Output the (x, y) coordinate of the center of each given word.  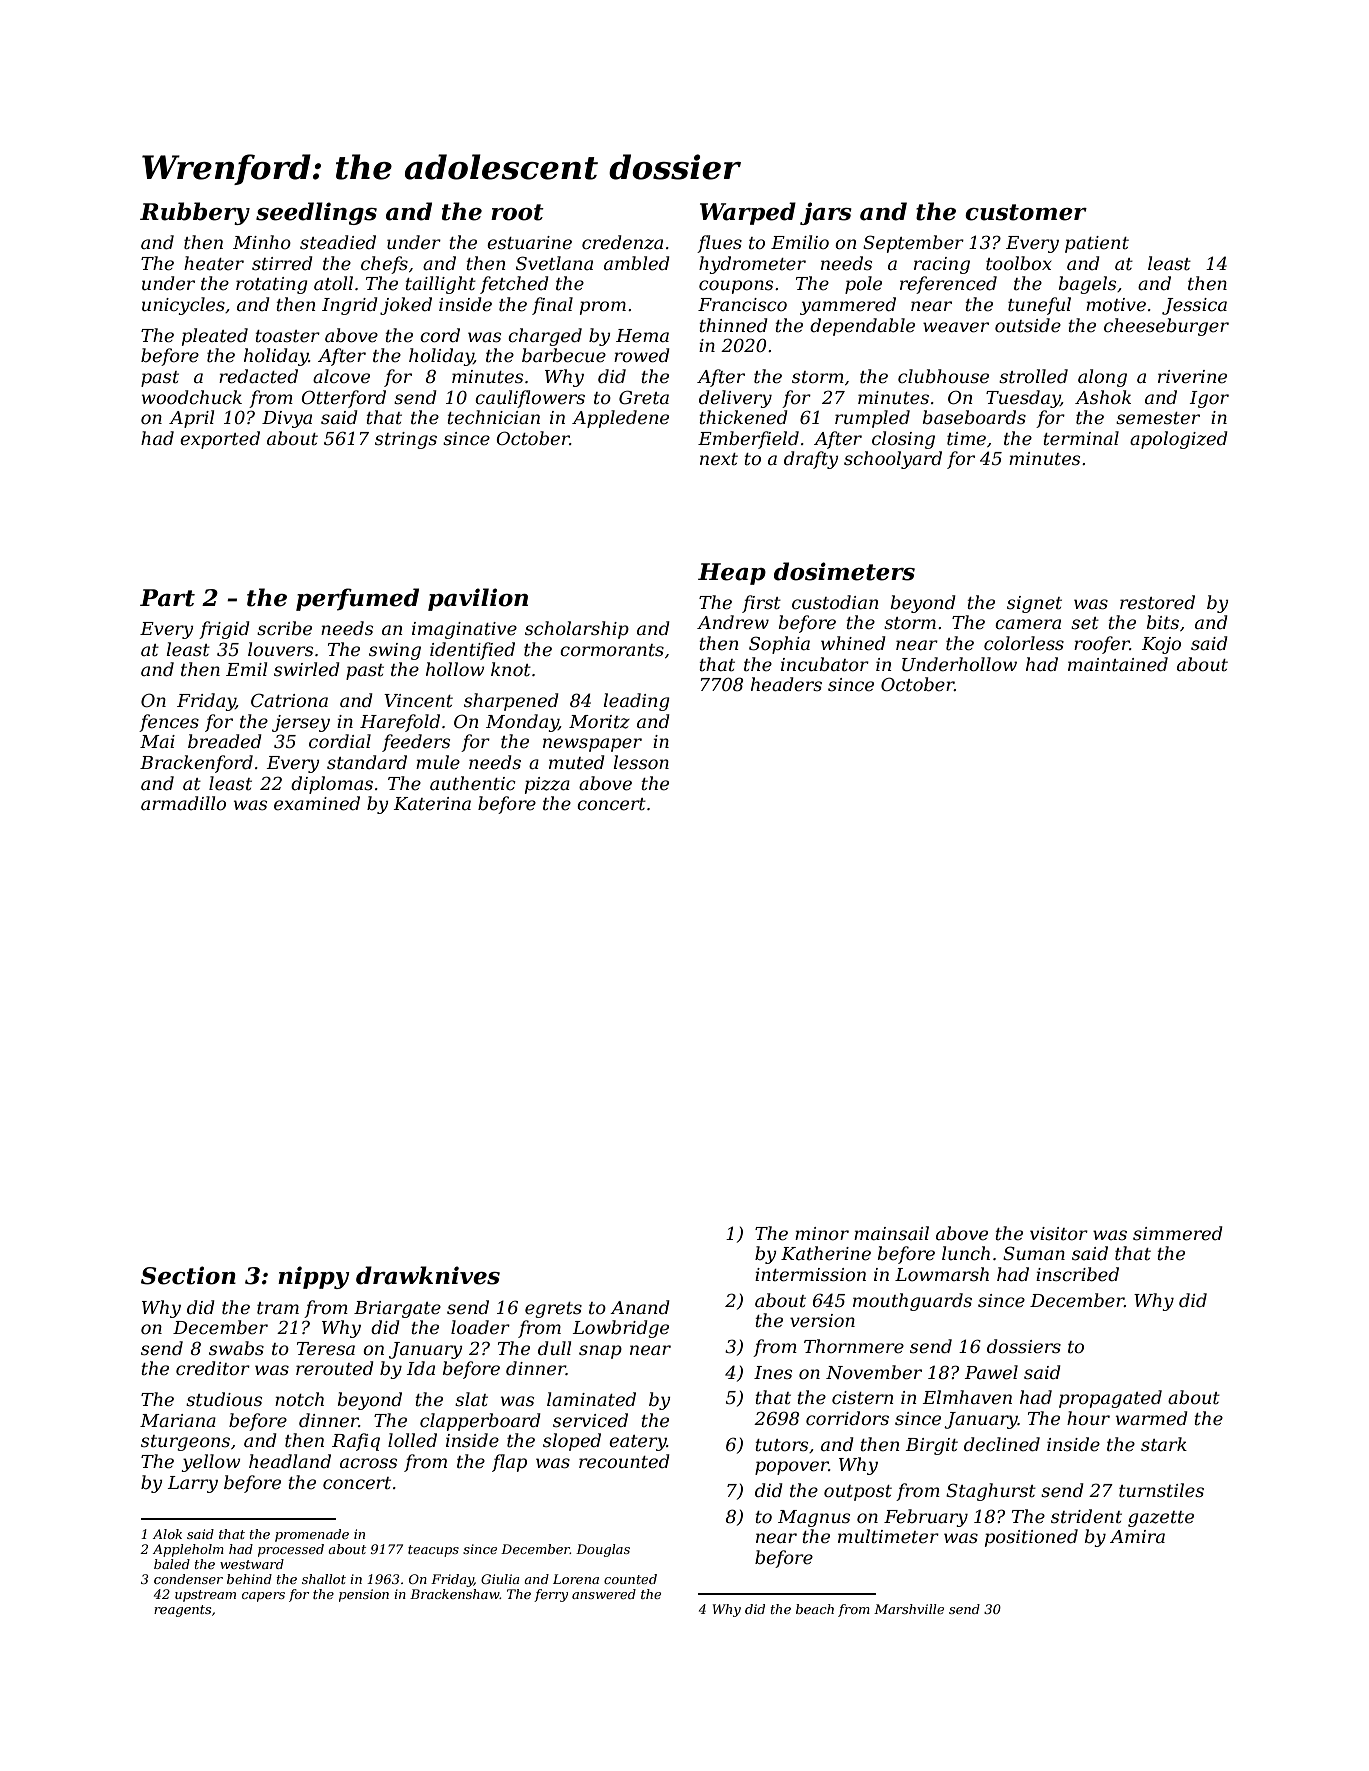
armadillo (183, 803)
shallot (324, 1579)
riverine (1192, 377)
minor (822, 1233)
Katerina (432, 804)
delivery (735, 399)
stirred (282, 263)
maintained (1118, 664)
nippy (314, 1277)
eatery (638, 1443)
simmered (1178, 1233)
